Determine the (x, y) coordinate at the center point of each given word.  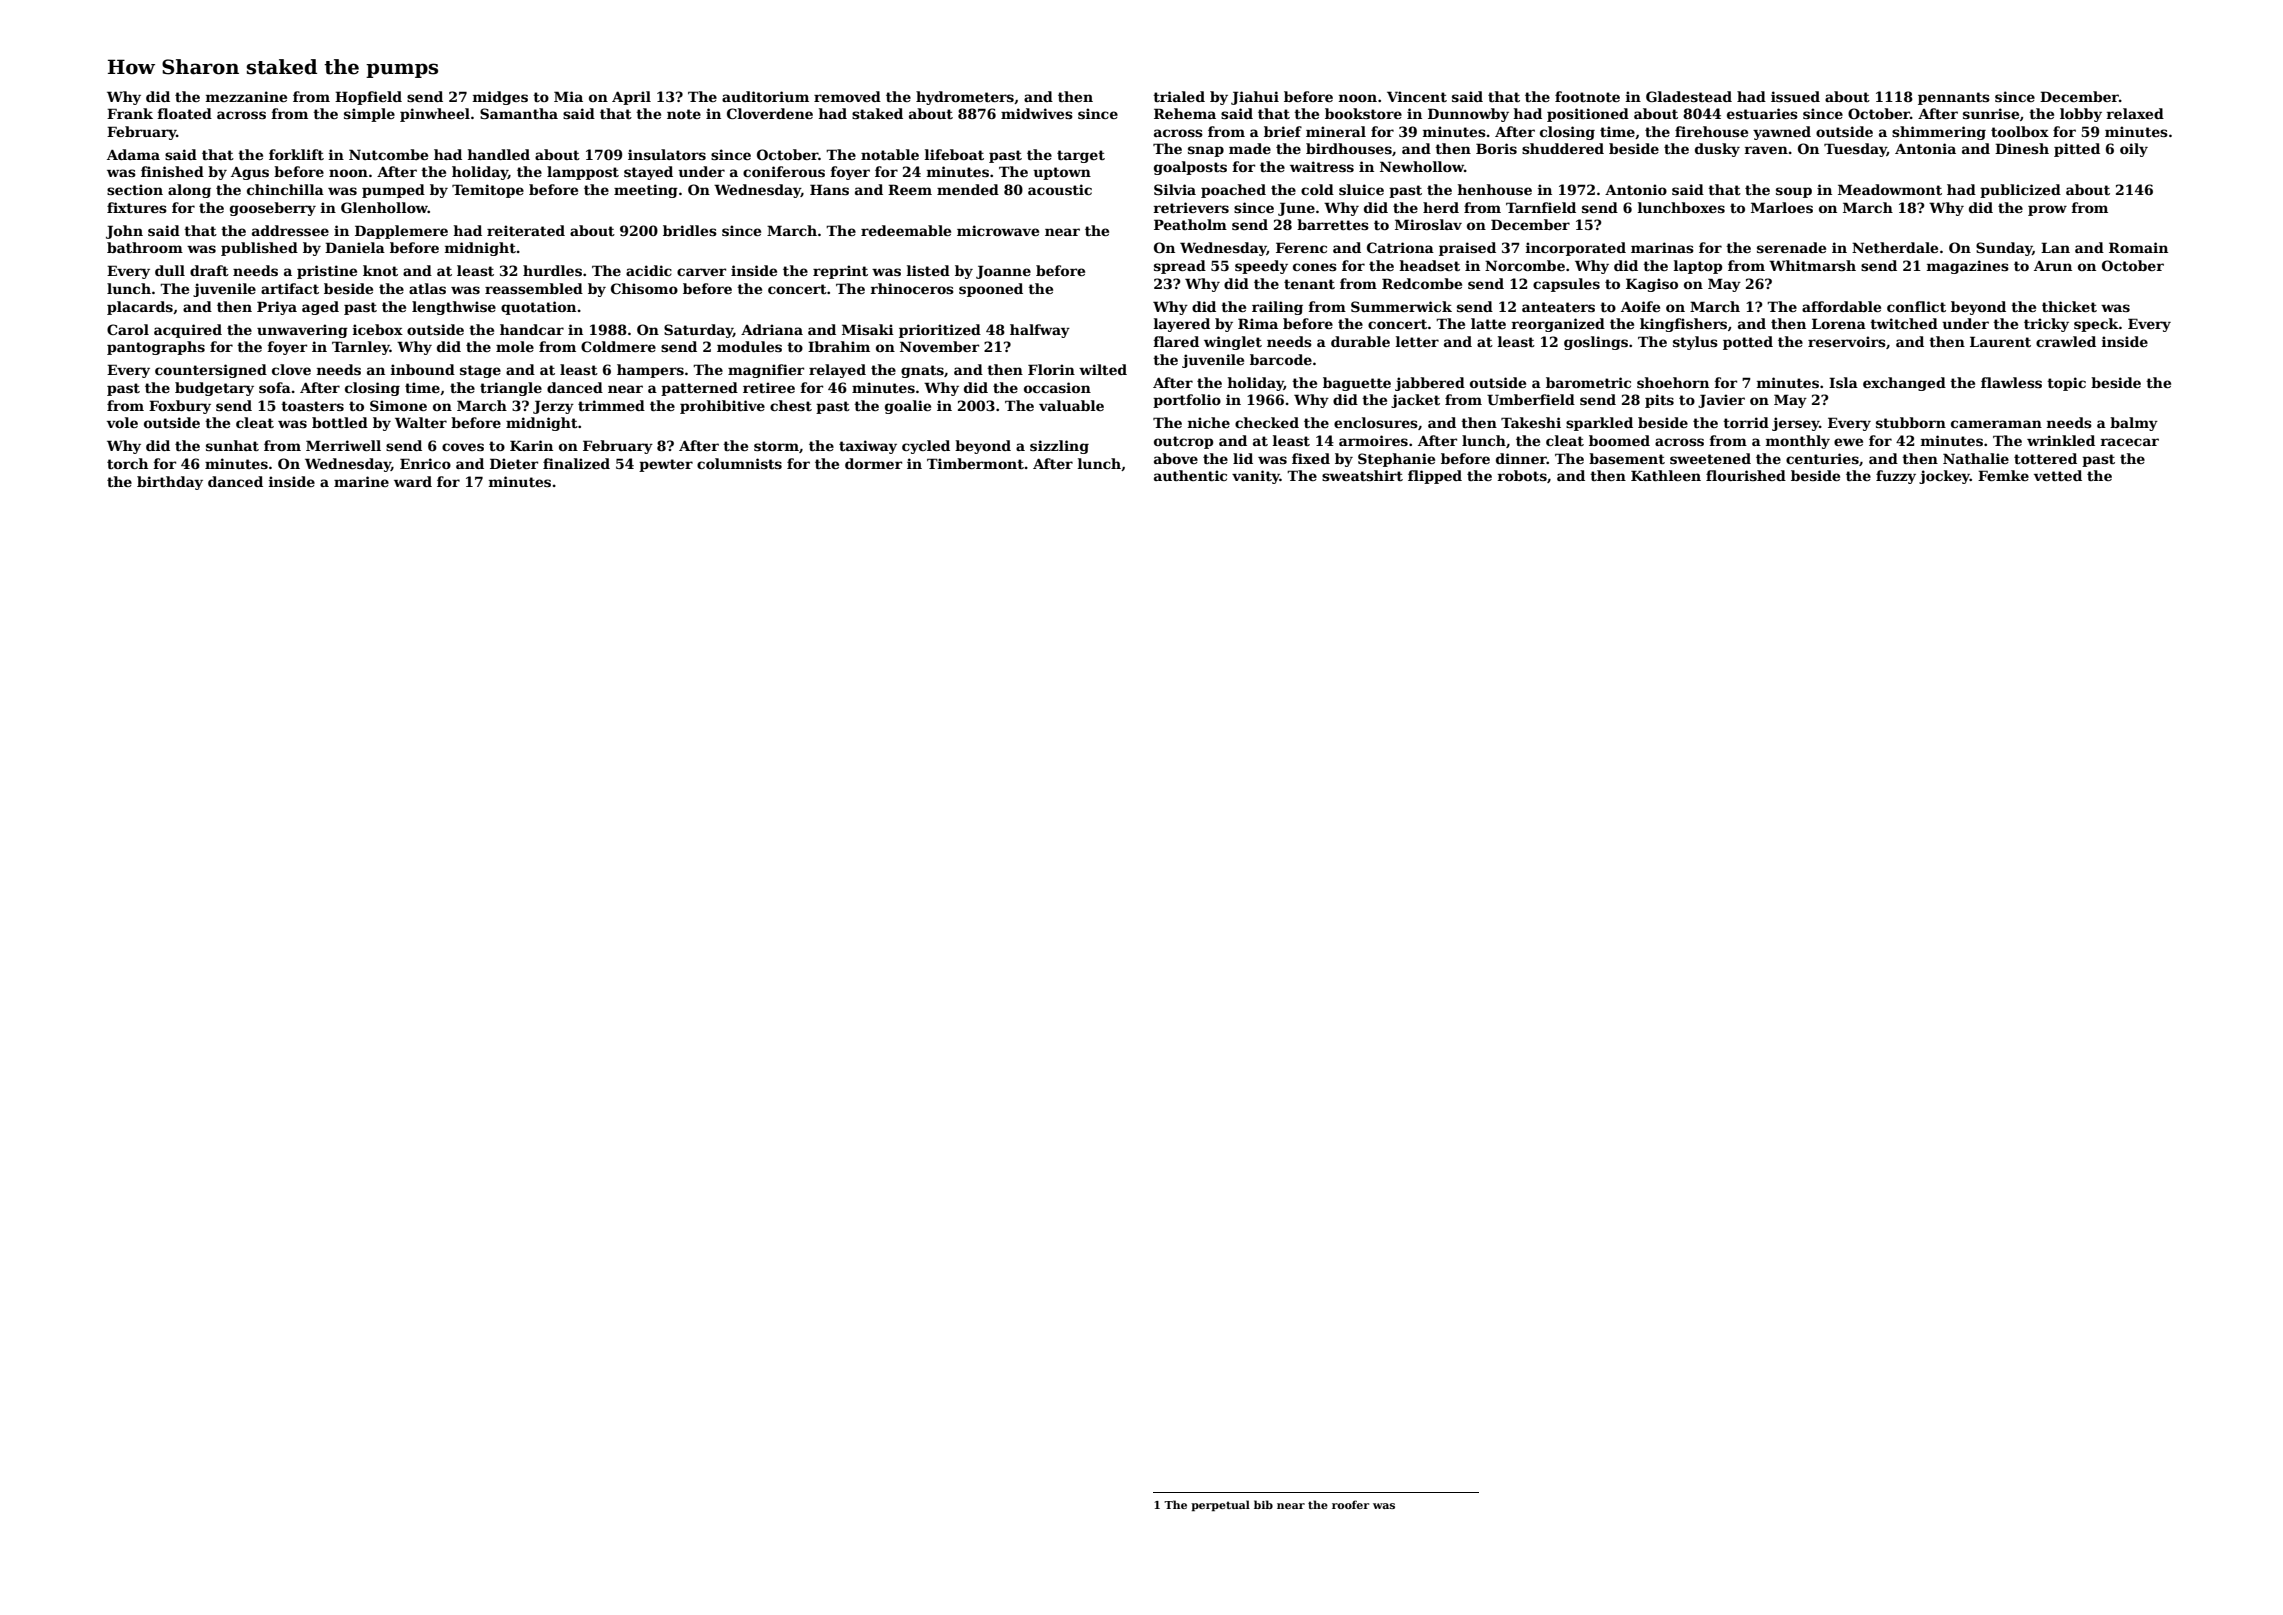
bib (1263, 1504)
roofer (1350, 1504)
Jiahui (1255, 98)
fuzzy (1896, 477)
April (631, 98)
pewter (666, 465)
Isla (1843, 382)
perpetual (1220, 1505)
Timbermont (975, 463)
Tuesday (1855, 150)
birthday (170, 483)
